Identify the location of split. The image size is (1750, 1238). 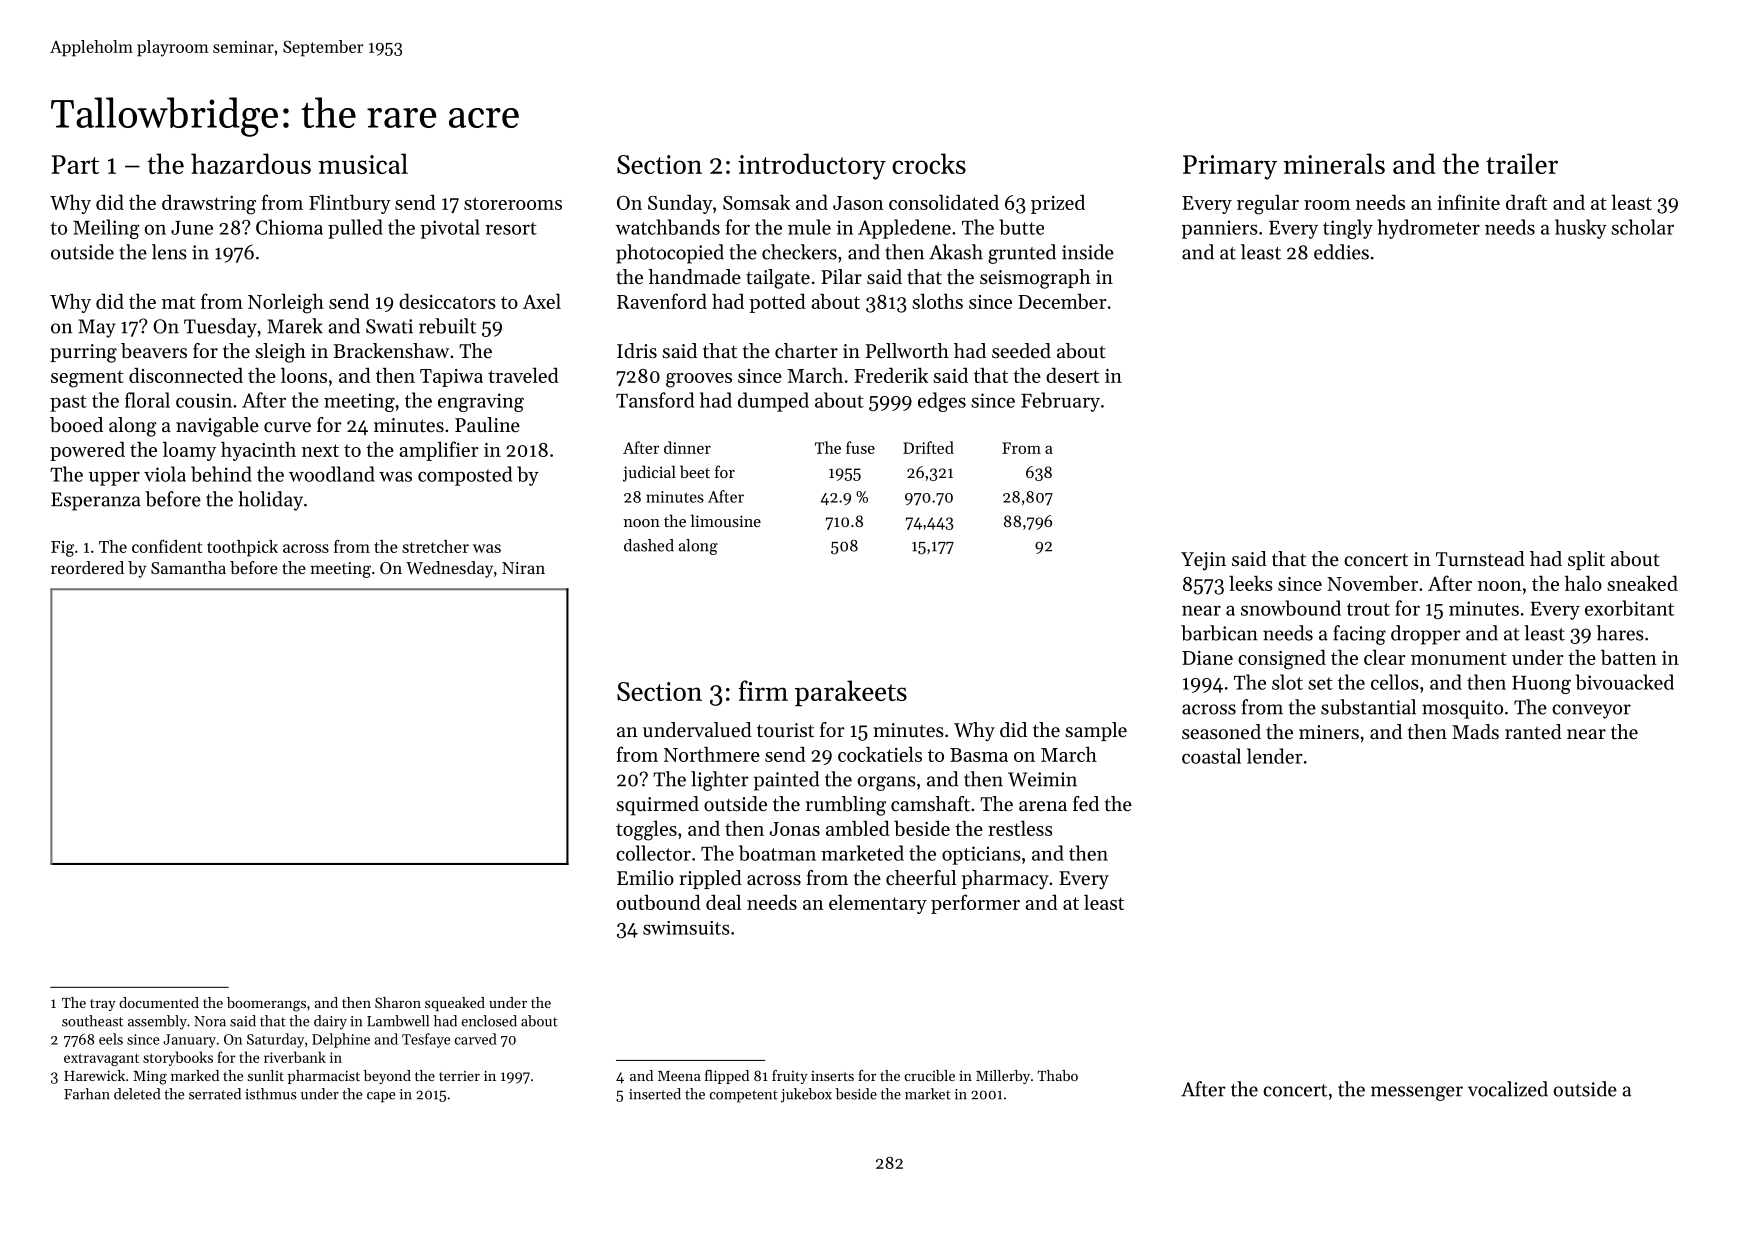
(1586, 560).
